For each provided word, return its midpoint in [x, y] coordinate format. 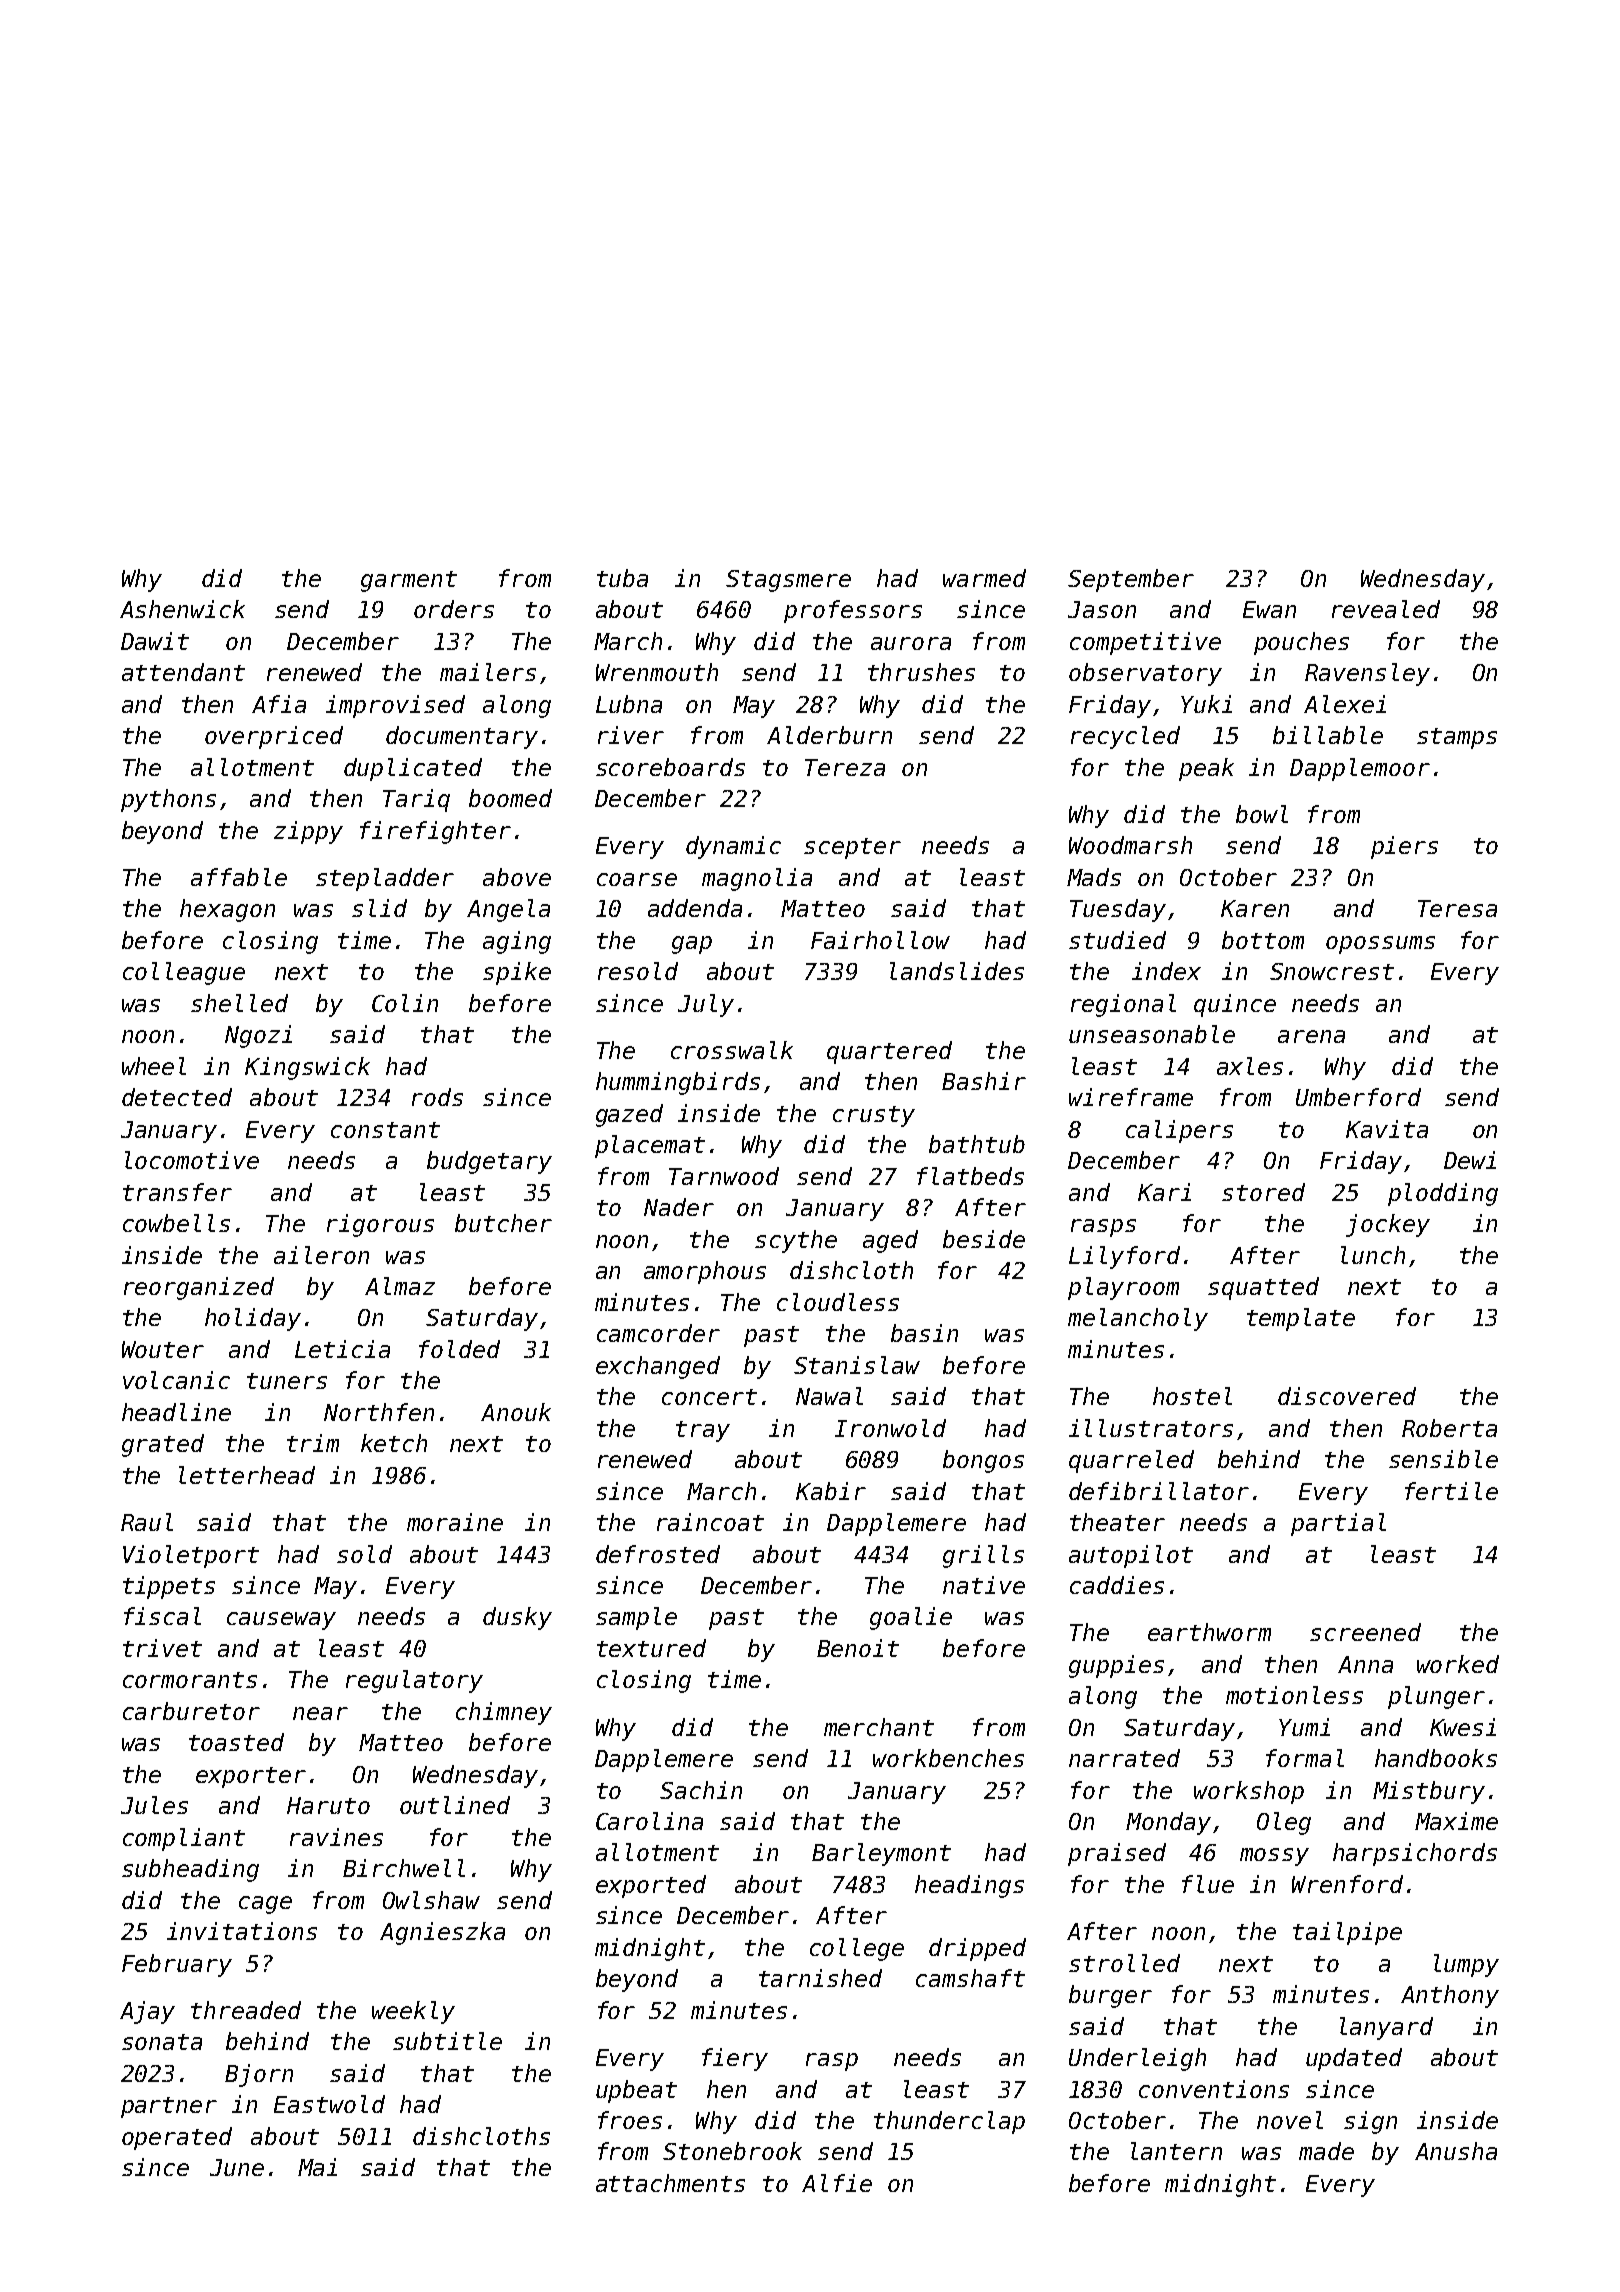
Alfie [837, 2183]
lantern [1176, 2151]
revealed [1386, 609]
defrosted [658, 1554]
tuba [622, 578]
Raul [147, 1522]
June [237, 2167]
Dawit [155, 641]
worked [1458, 1664]
